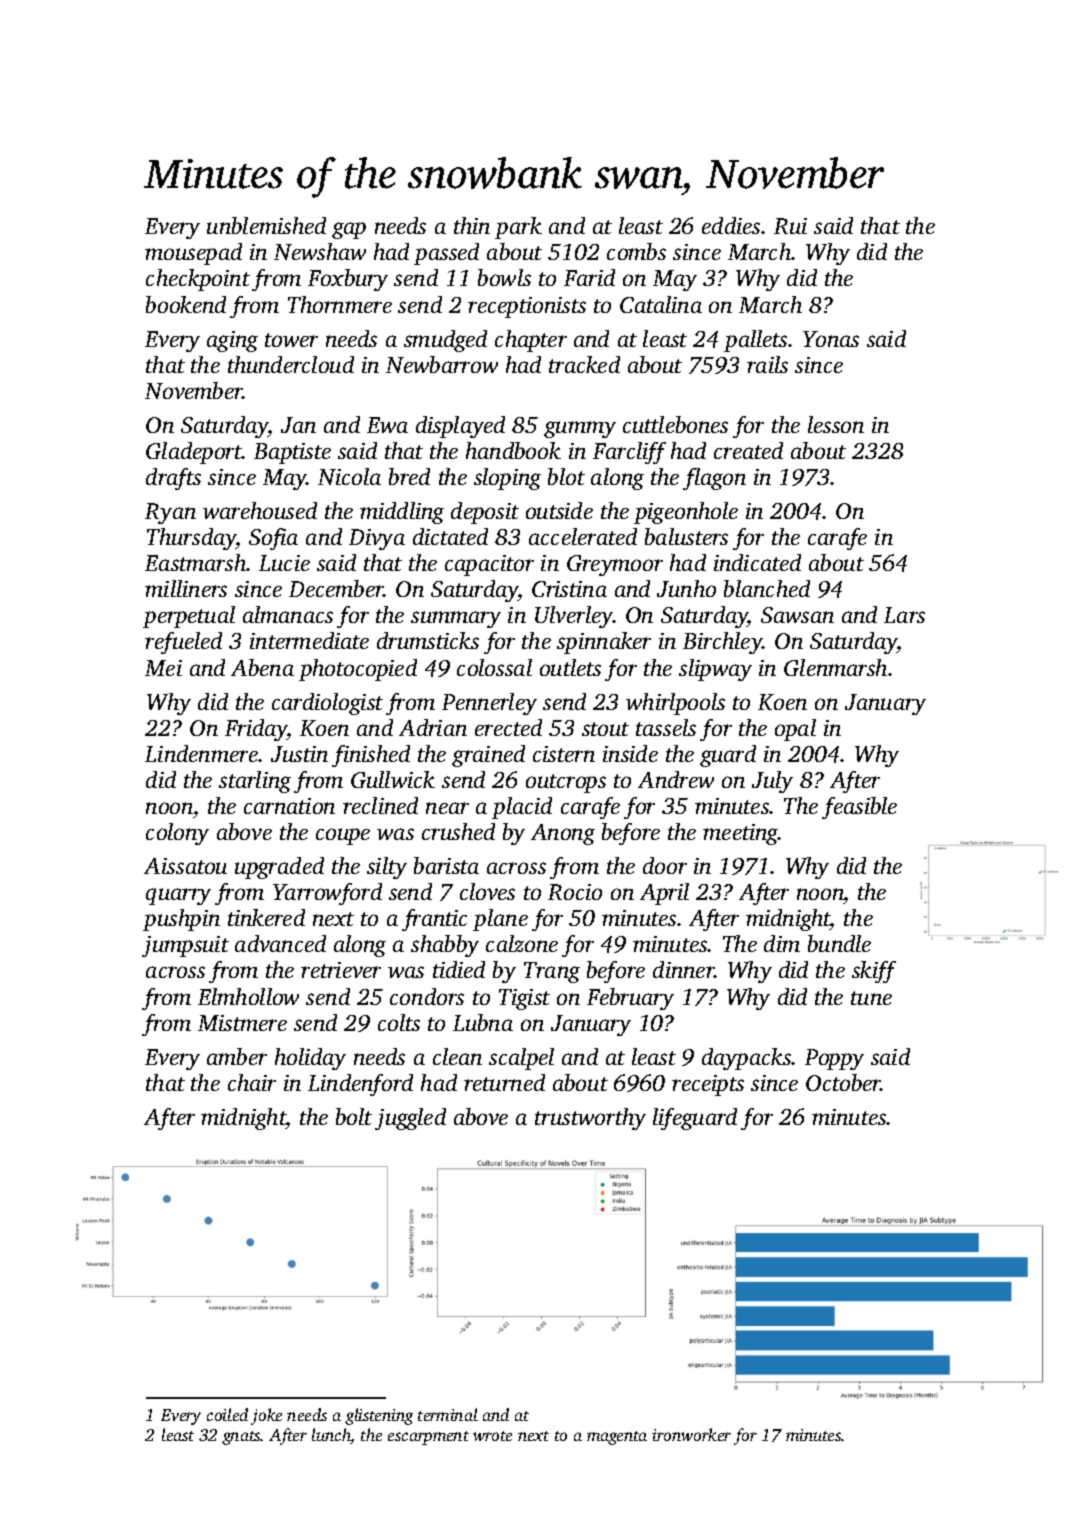  I want to click on indicated, so click(757, 562).
